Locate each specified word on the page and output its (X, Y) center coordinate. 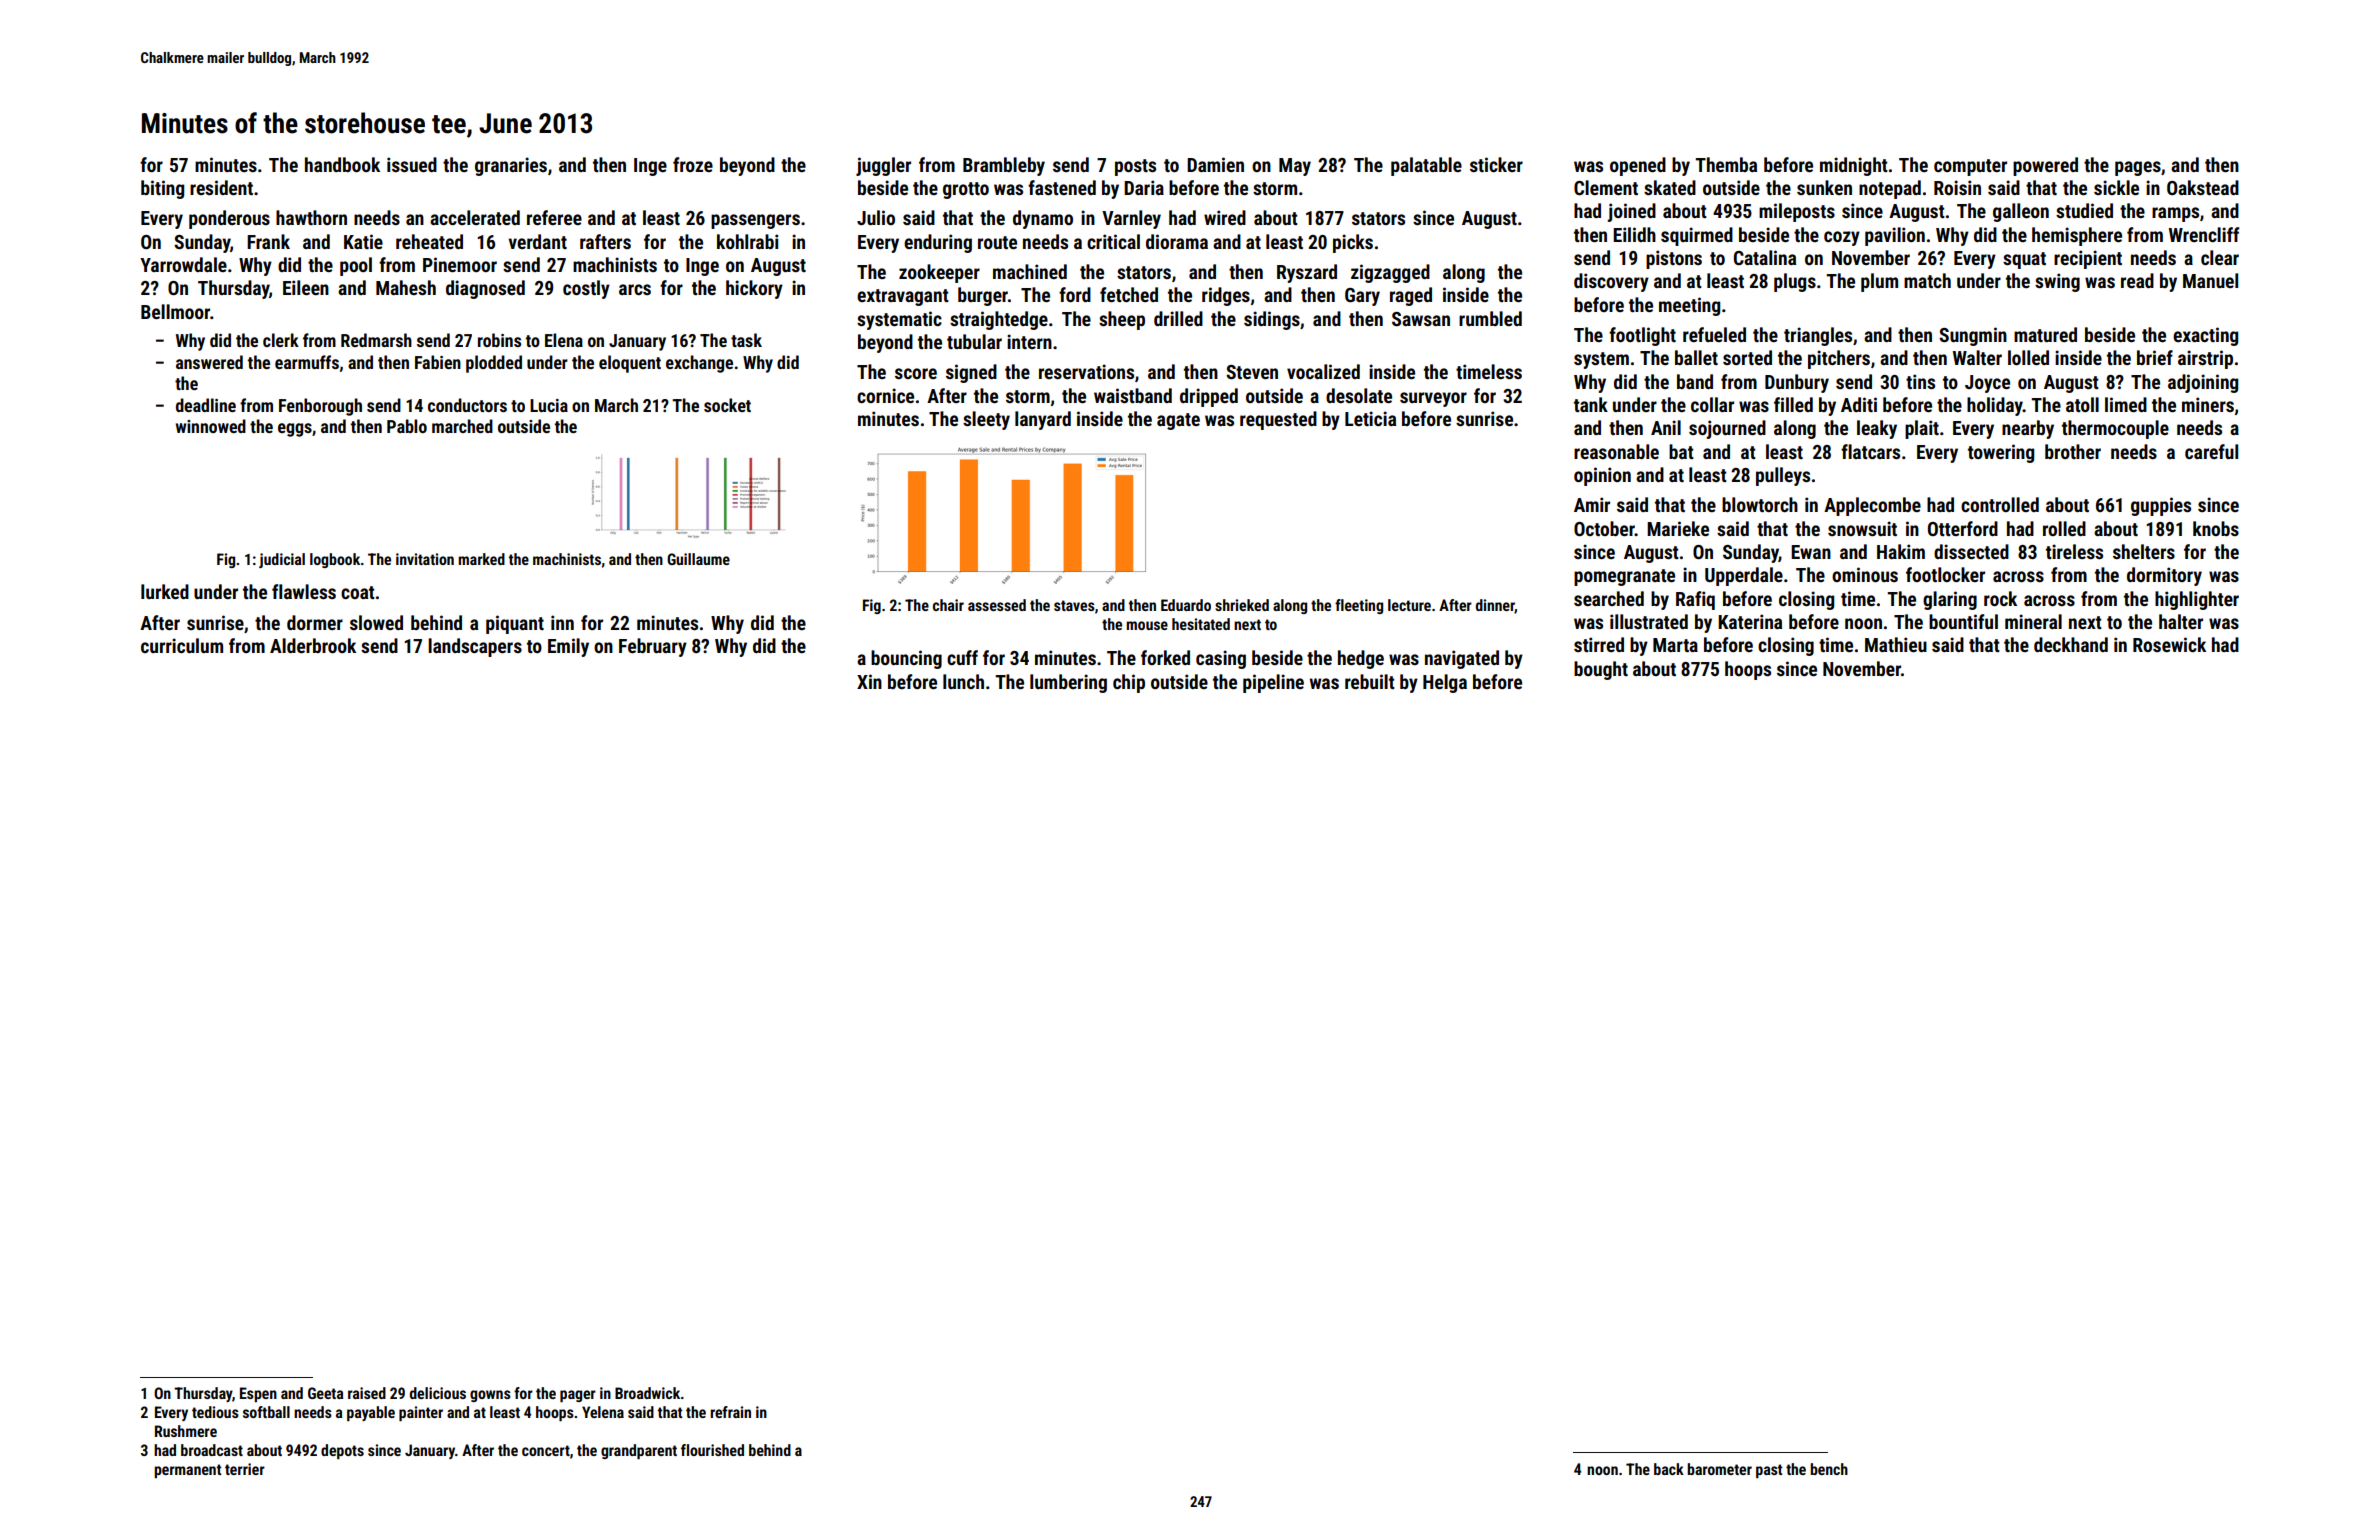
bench (1829, 1469)
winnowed (211, 426)
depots (342, 1451)
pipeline (1273, 683)
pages (2138, 168)
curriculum (182, 645)
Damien (1215, 164)
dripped (1209, 397)
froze (693, 164)
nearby (2028, 429)
